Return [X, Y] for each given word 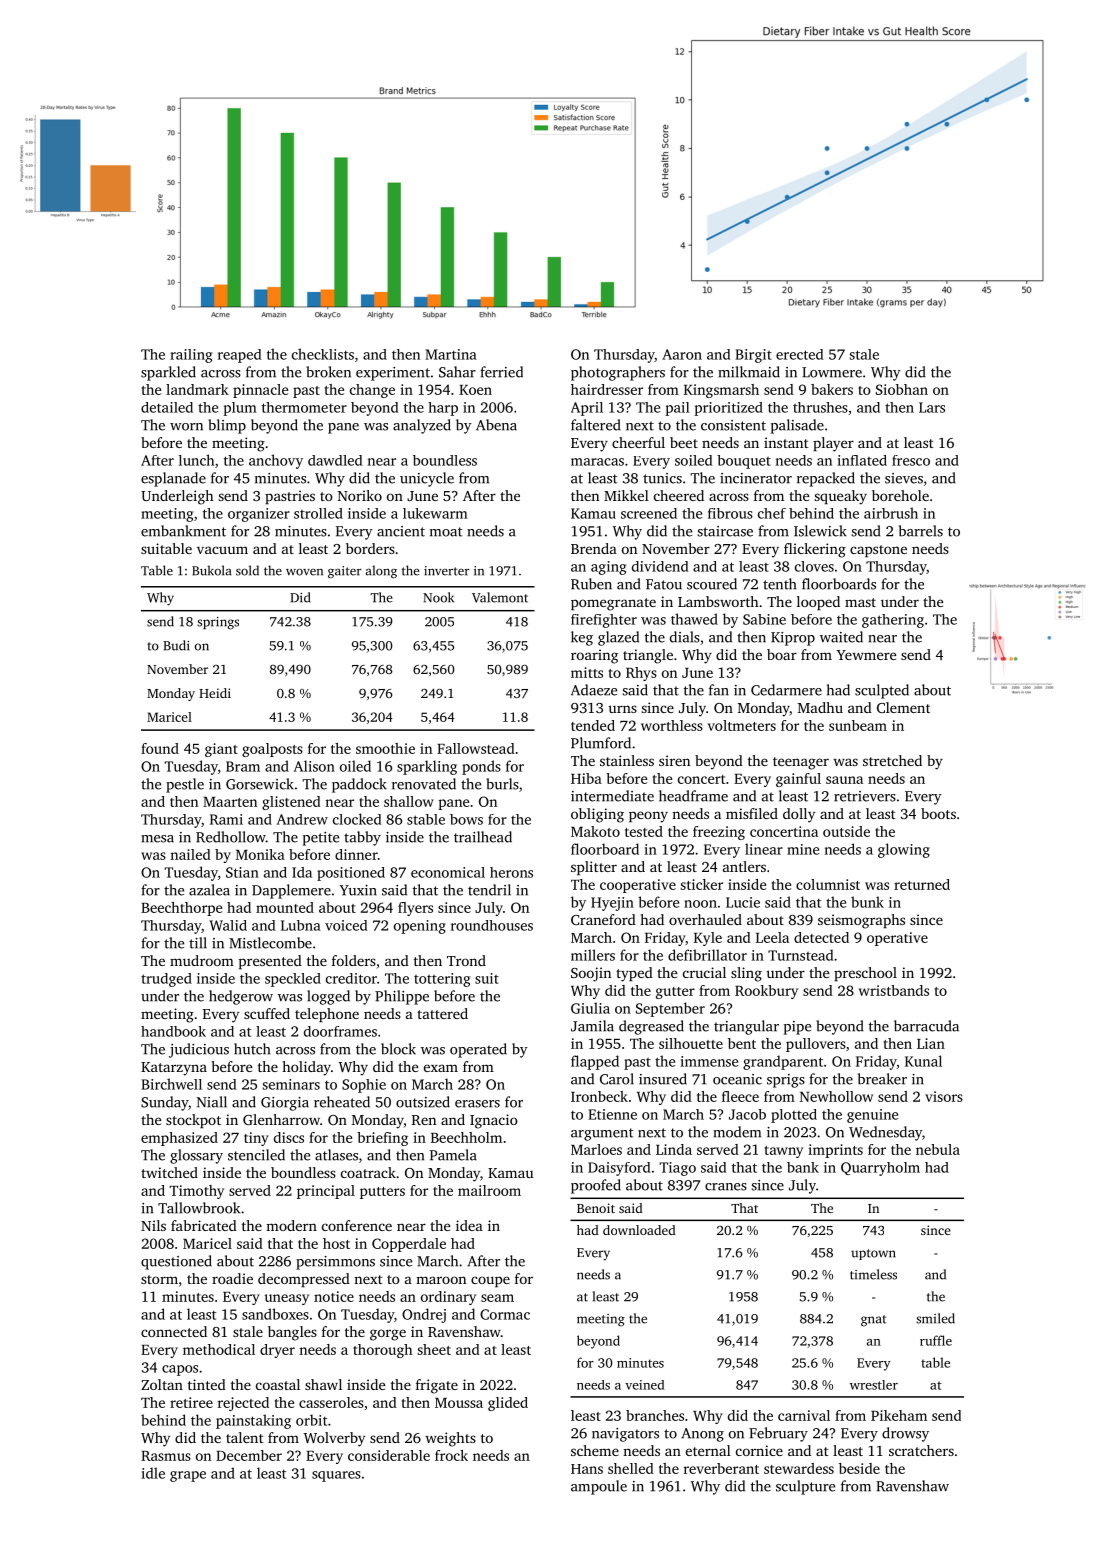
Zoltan [162, 1384]
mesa [157, 839]
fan [719, 690]
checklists [323, 354]
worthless [672, 725]
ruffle [936, 1340]
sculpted [882, 691]
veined [645, 1385]
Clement [903, 707]
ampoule [599, 1487]
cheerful [638, 442]
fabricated [204, 1225]
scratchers [921, 1450]
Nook [438, 597]
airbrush [891, 513]
